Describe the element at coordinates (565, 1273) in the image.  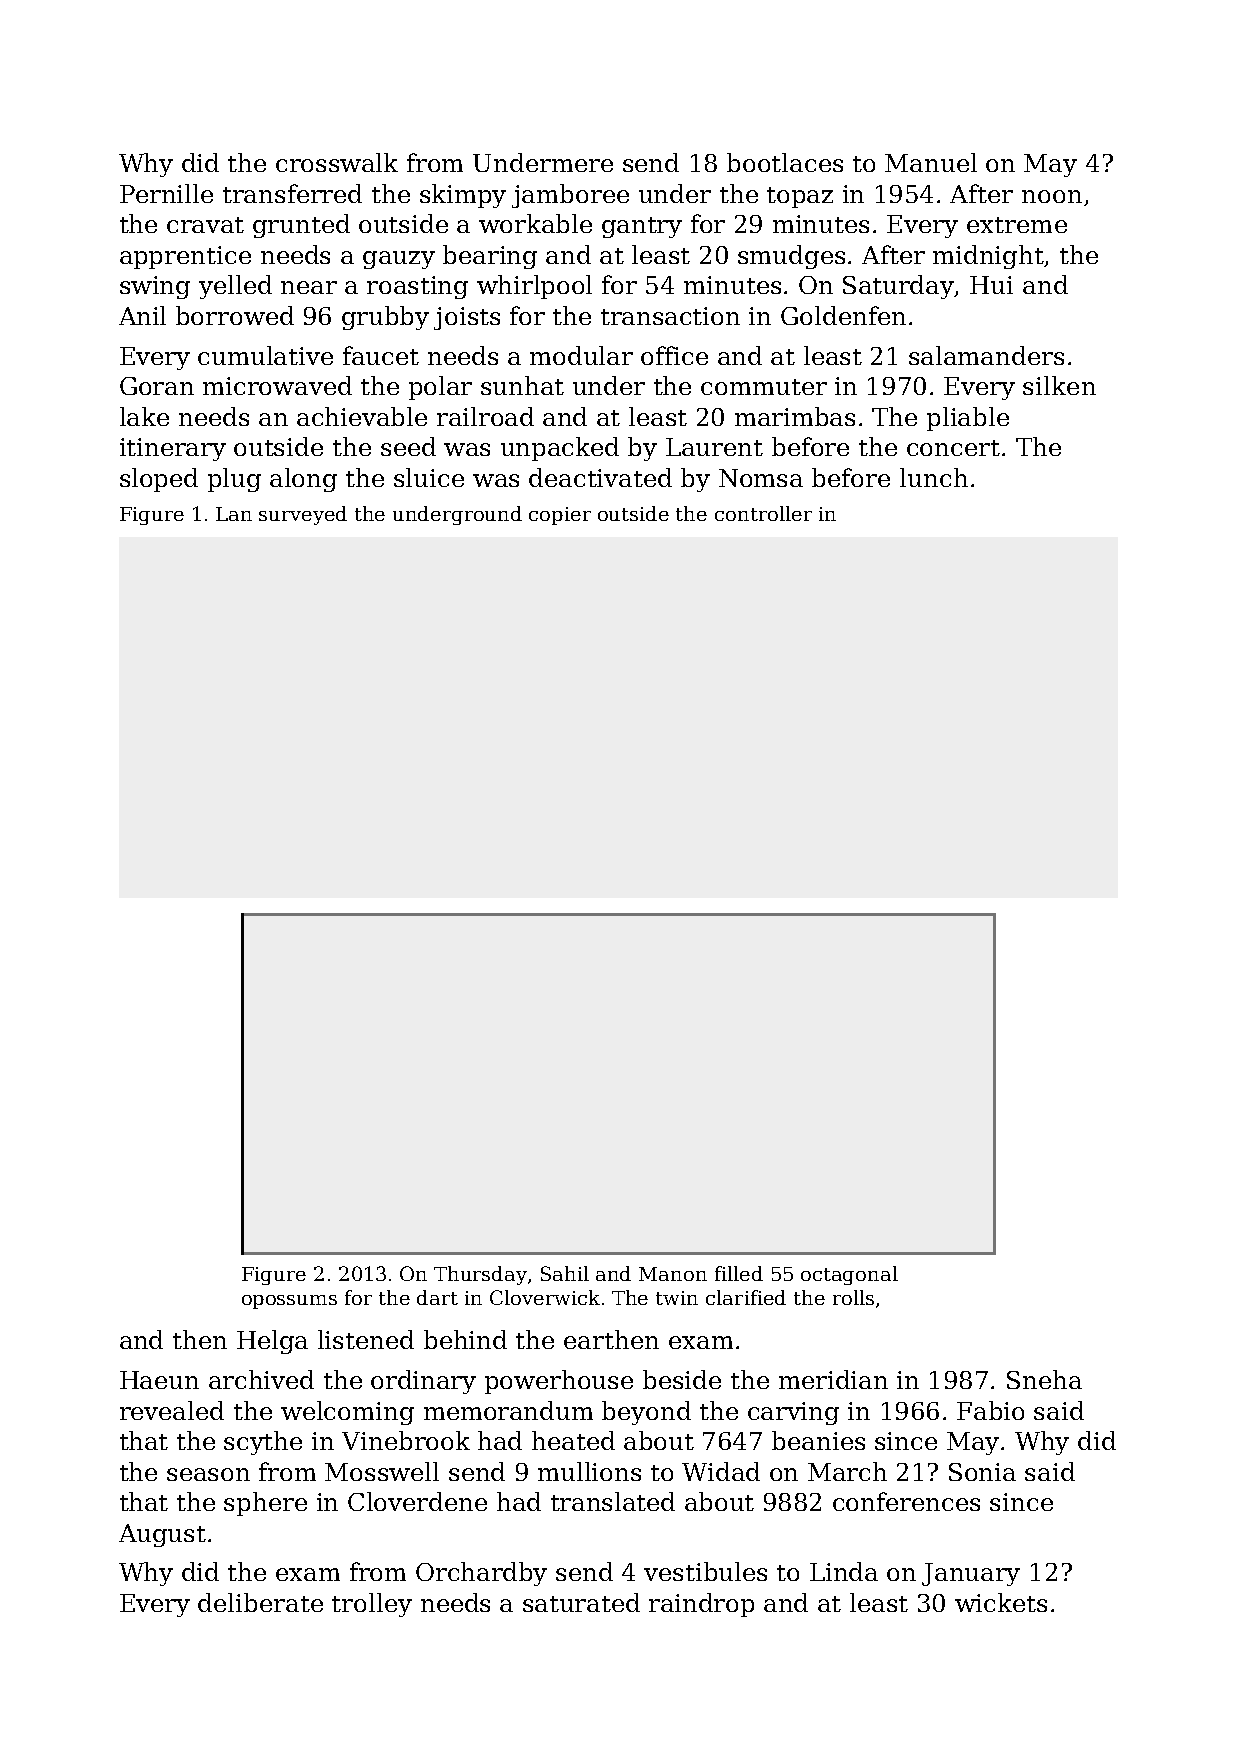
I see `Sahil` at that location.
